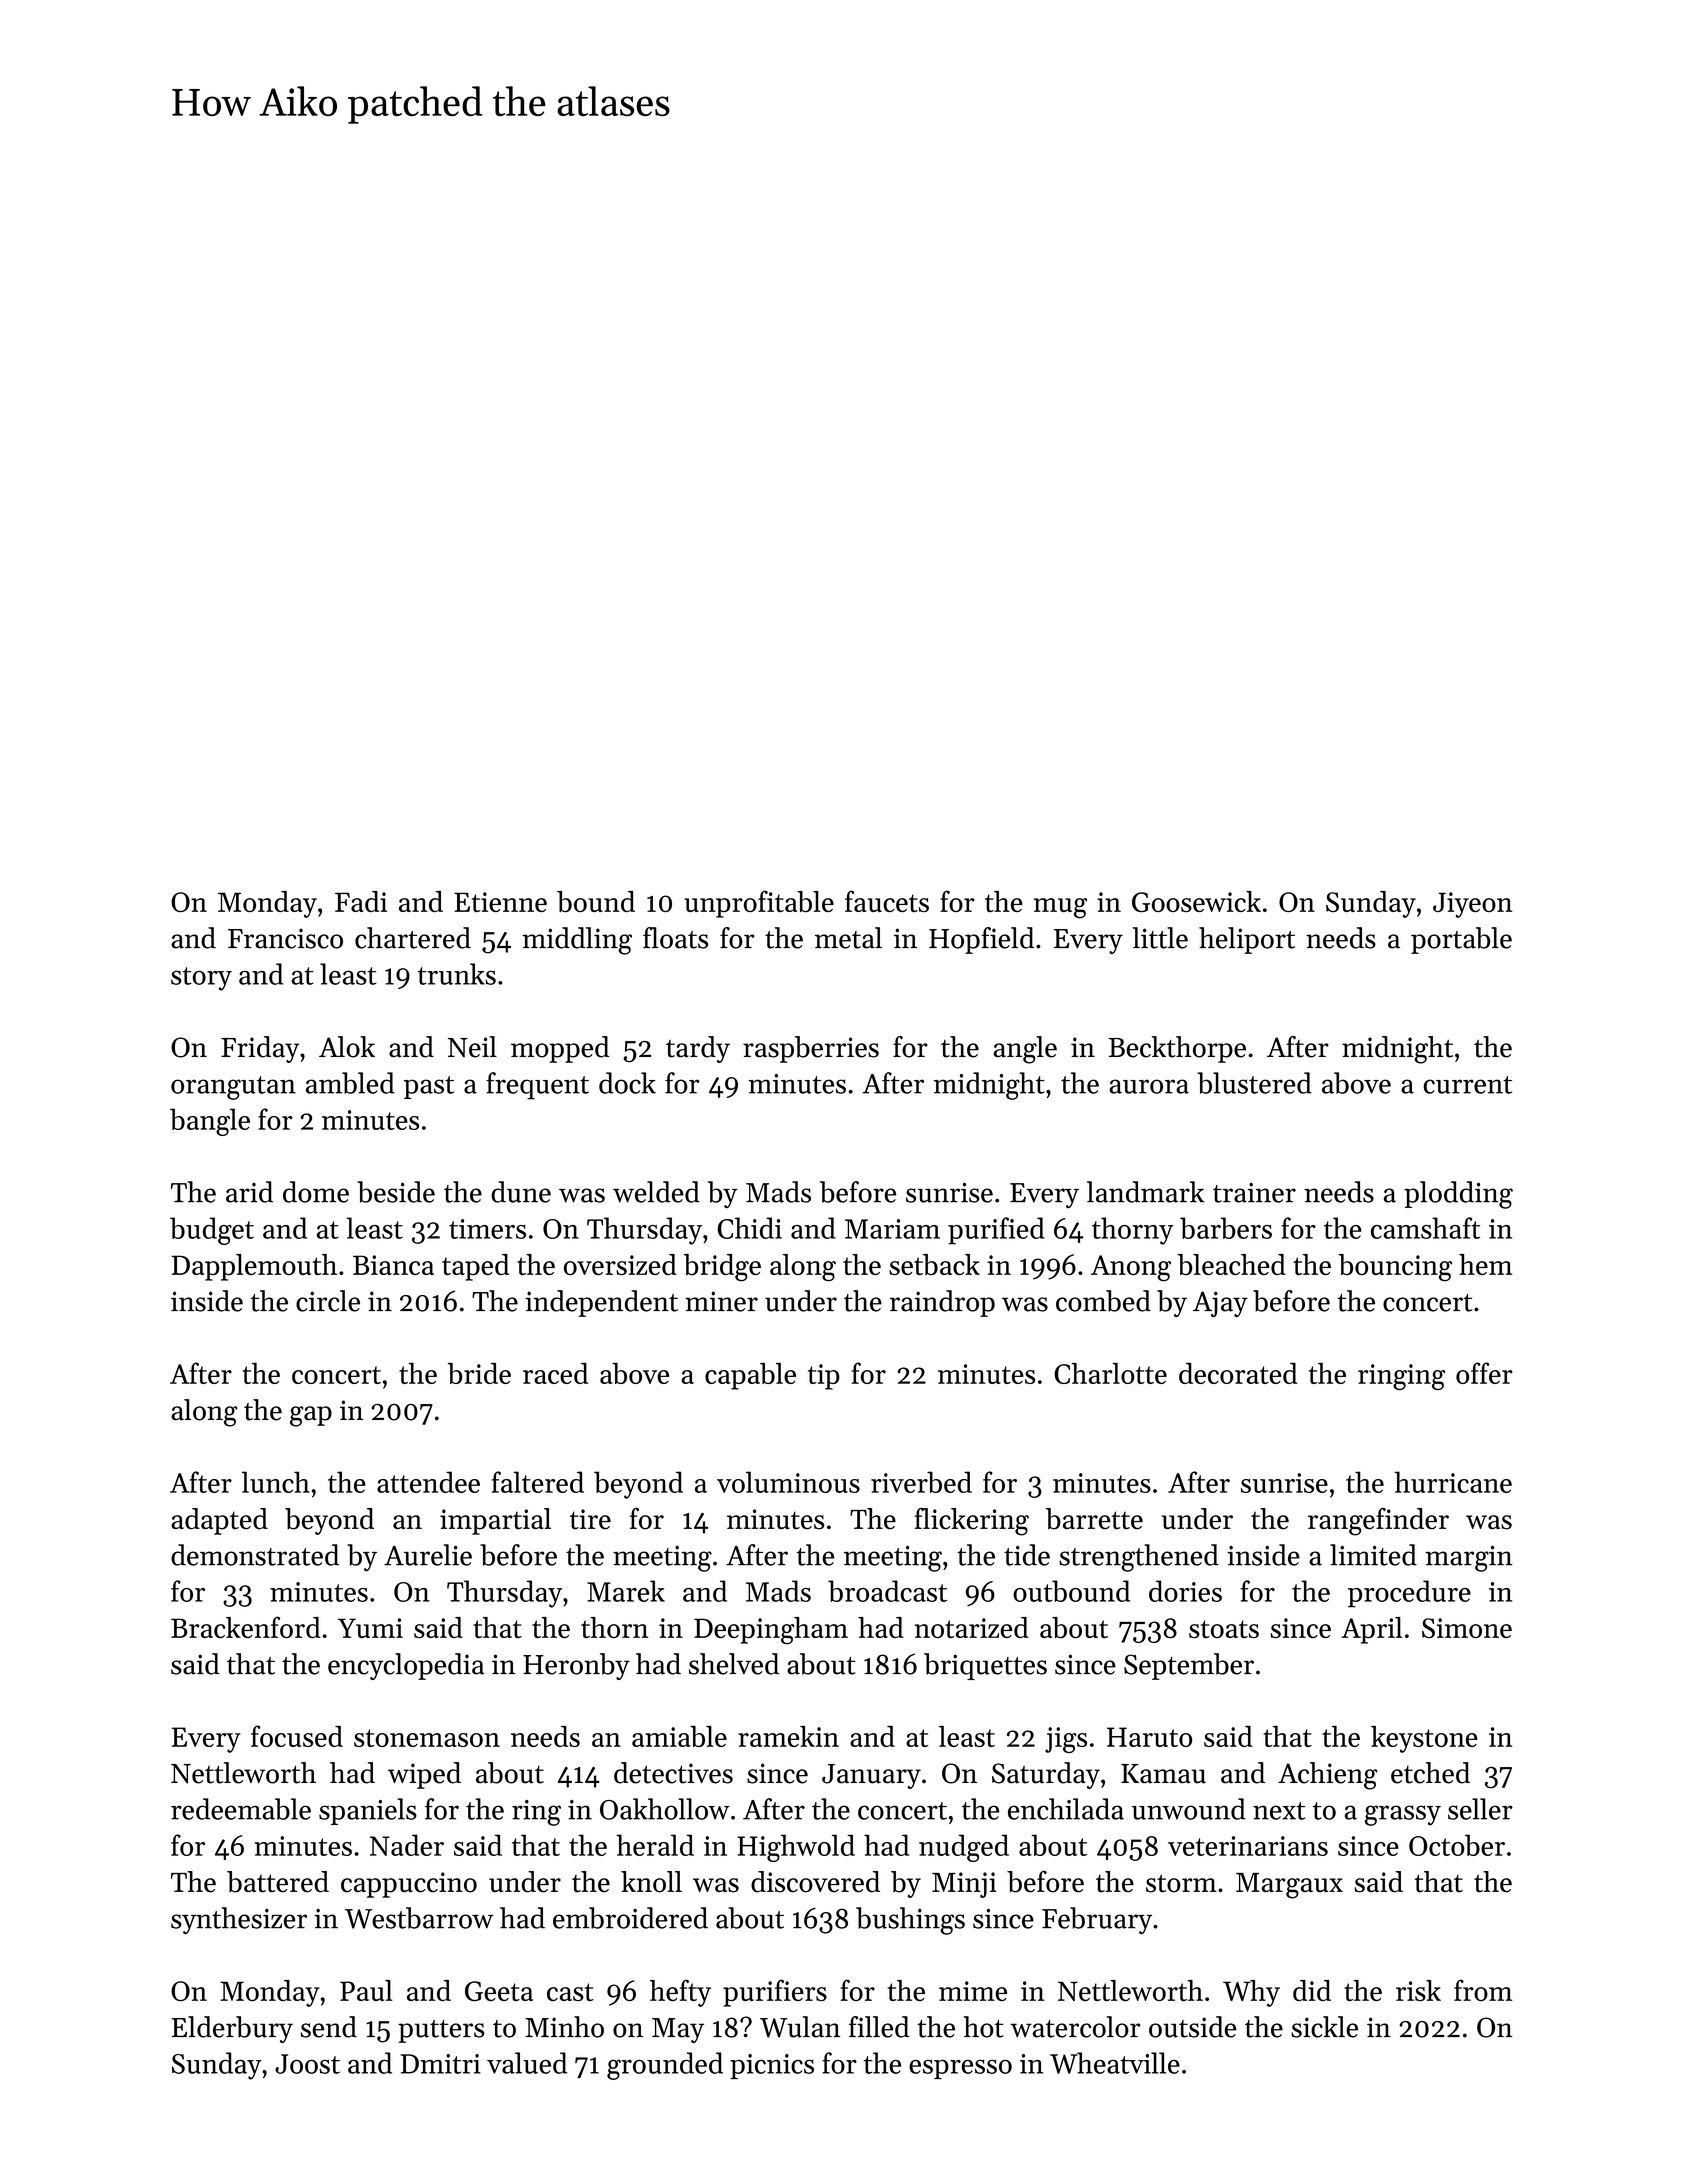 The height and width of the screenshot is (2178, 1683). Describe the element at coordinates (675, 938) in the screenshot. I see `floats` at that location.
